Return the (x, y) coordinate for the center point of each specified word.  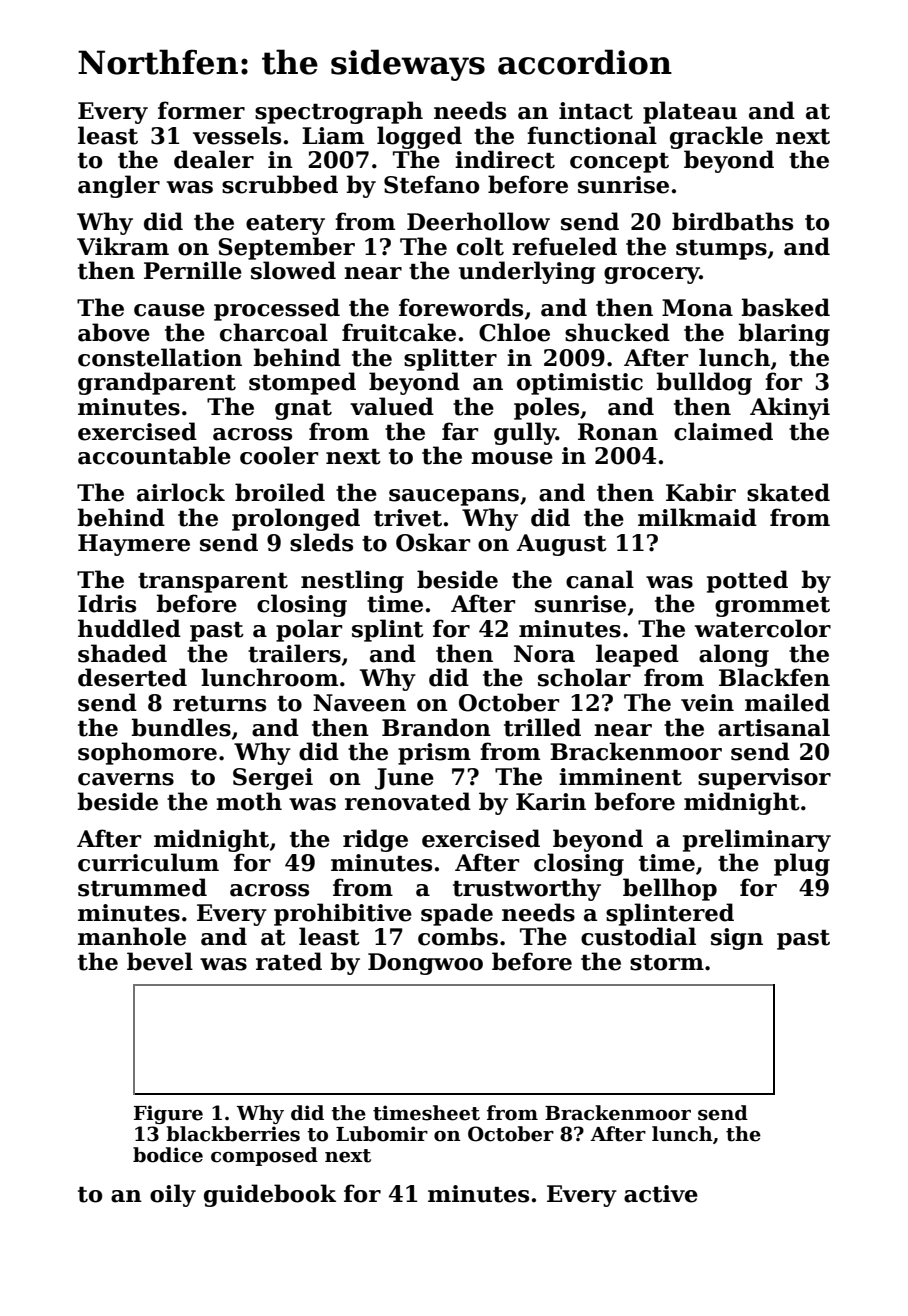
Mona (697, 308)
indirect (505, 159)
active (661, 1194)
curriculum (148, 862)
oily (173, 1195)
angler (119, 186)
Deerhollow (478, 221)
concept (619, 163)
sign (737, 939)
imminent (620, 777)
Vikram (123, 246)
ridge (375, 840)
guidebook (270, 1195)
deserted (132, 677)
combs (458, 936)
